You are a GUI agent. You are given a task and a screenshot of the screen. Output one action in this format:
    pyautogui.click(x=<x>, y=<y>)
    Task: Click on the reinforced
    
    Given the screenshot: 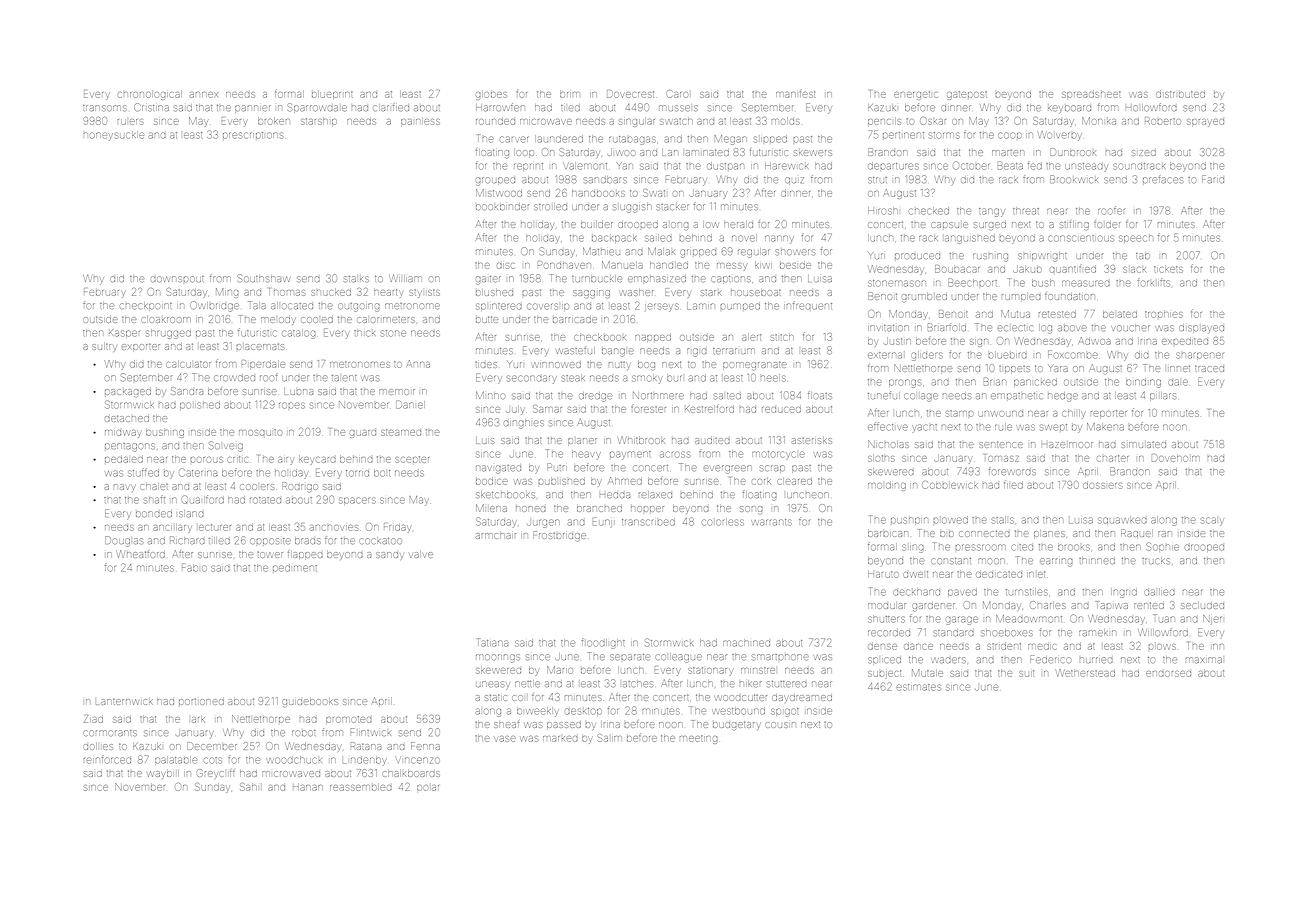 What is the action you would take?
    pyautogui.click(x=107, y=759)
